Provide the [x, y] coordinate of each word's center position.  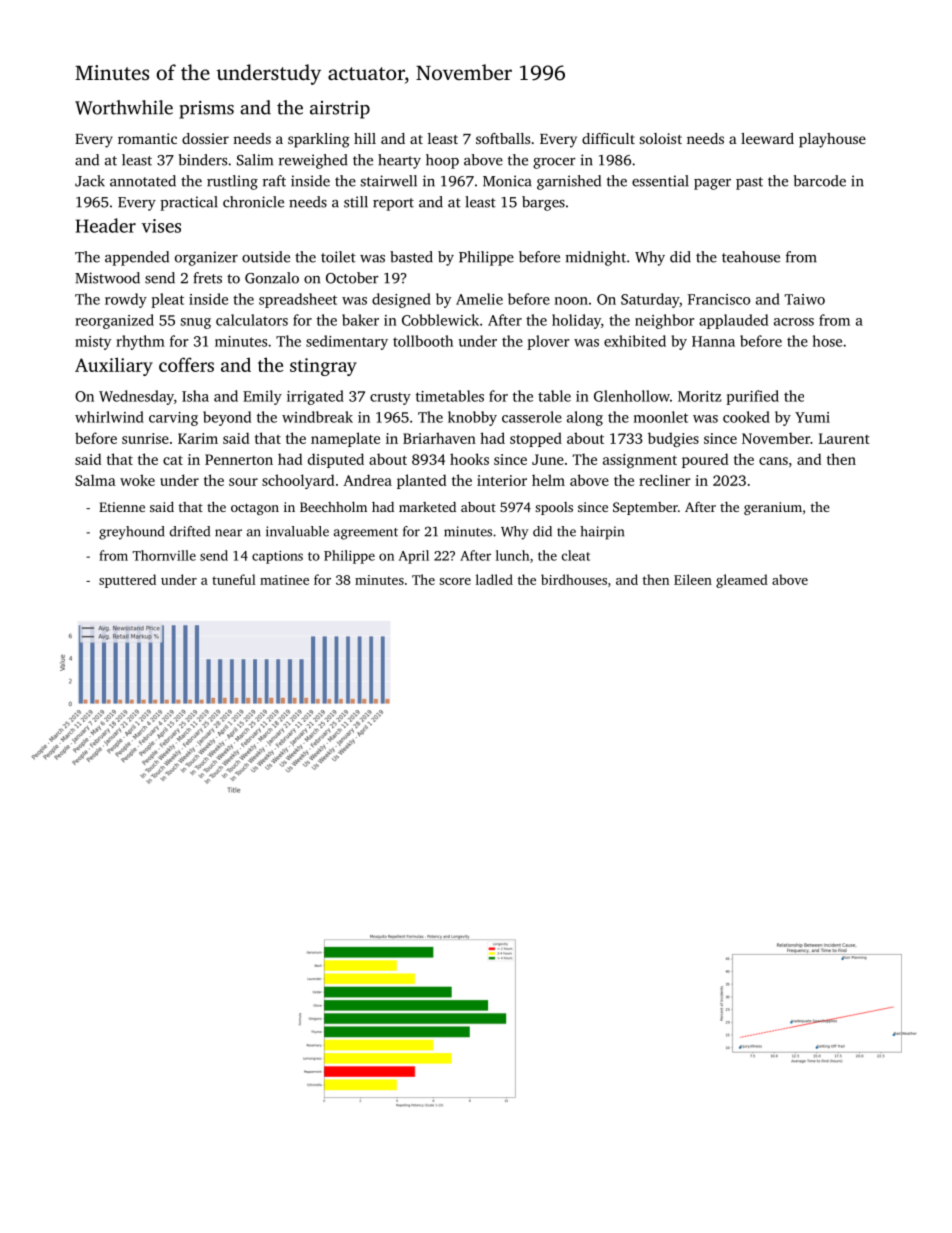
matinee [284, 580]
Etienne [122, 507]
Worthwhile [124, 107]
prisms [206, 110]
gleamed [742, 581]
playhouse [832, 140]
